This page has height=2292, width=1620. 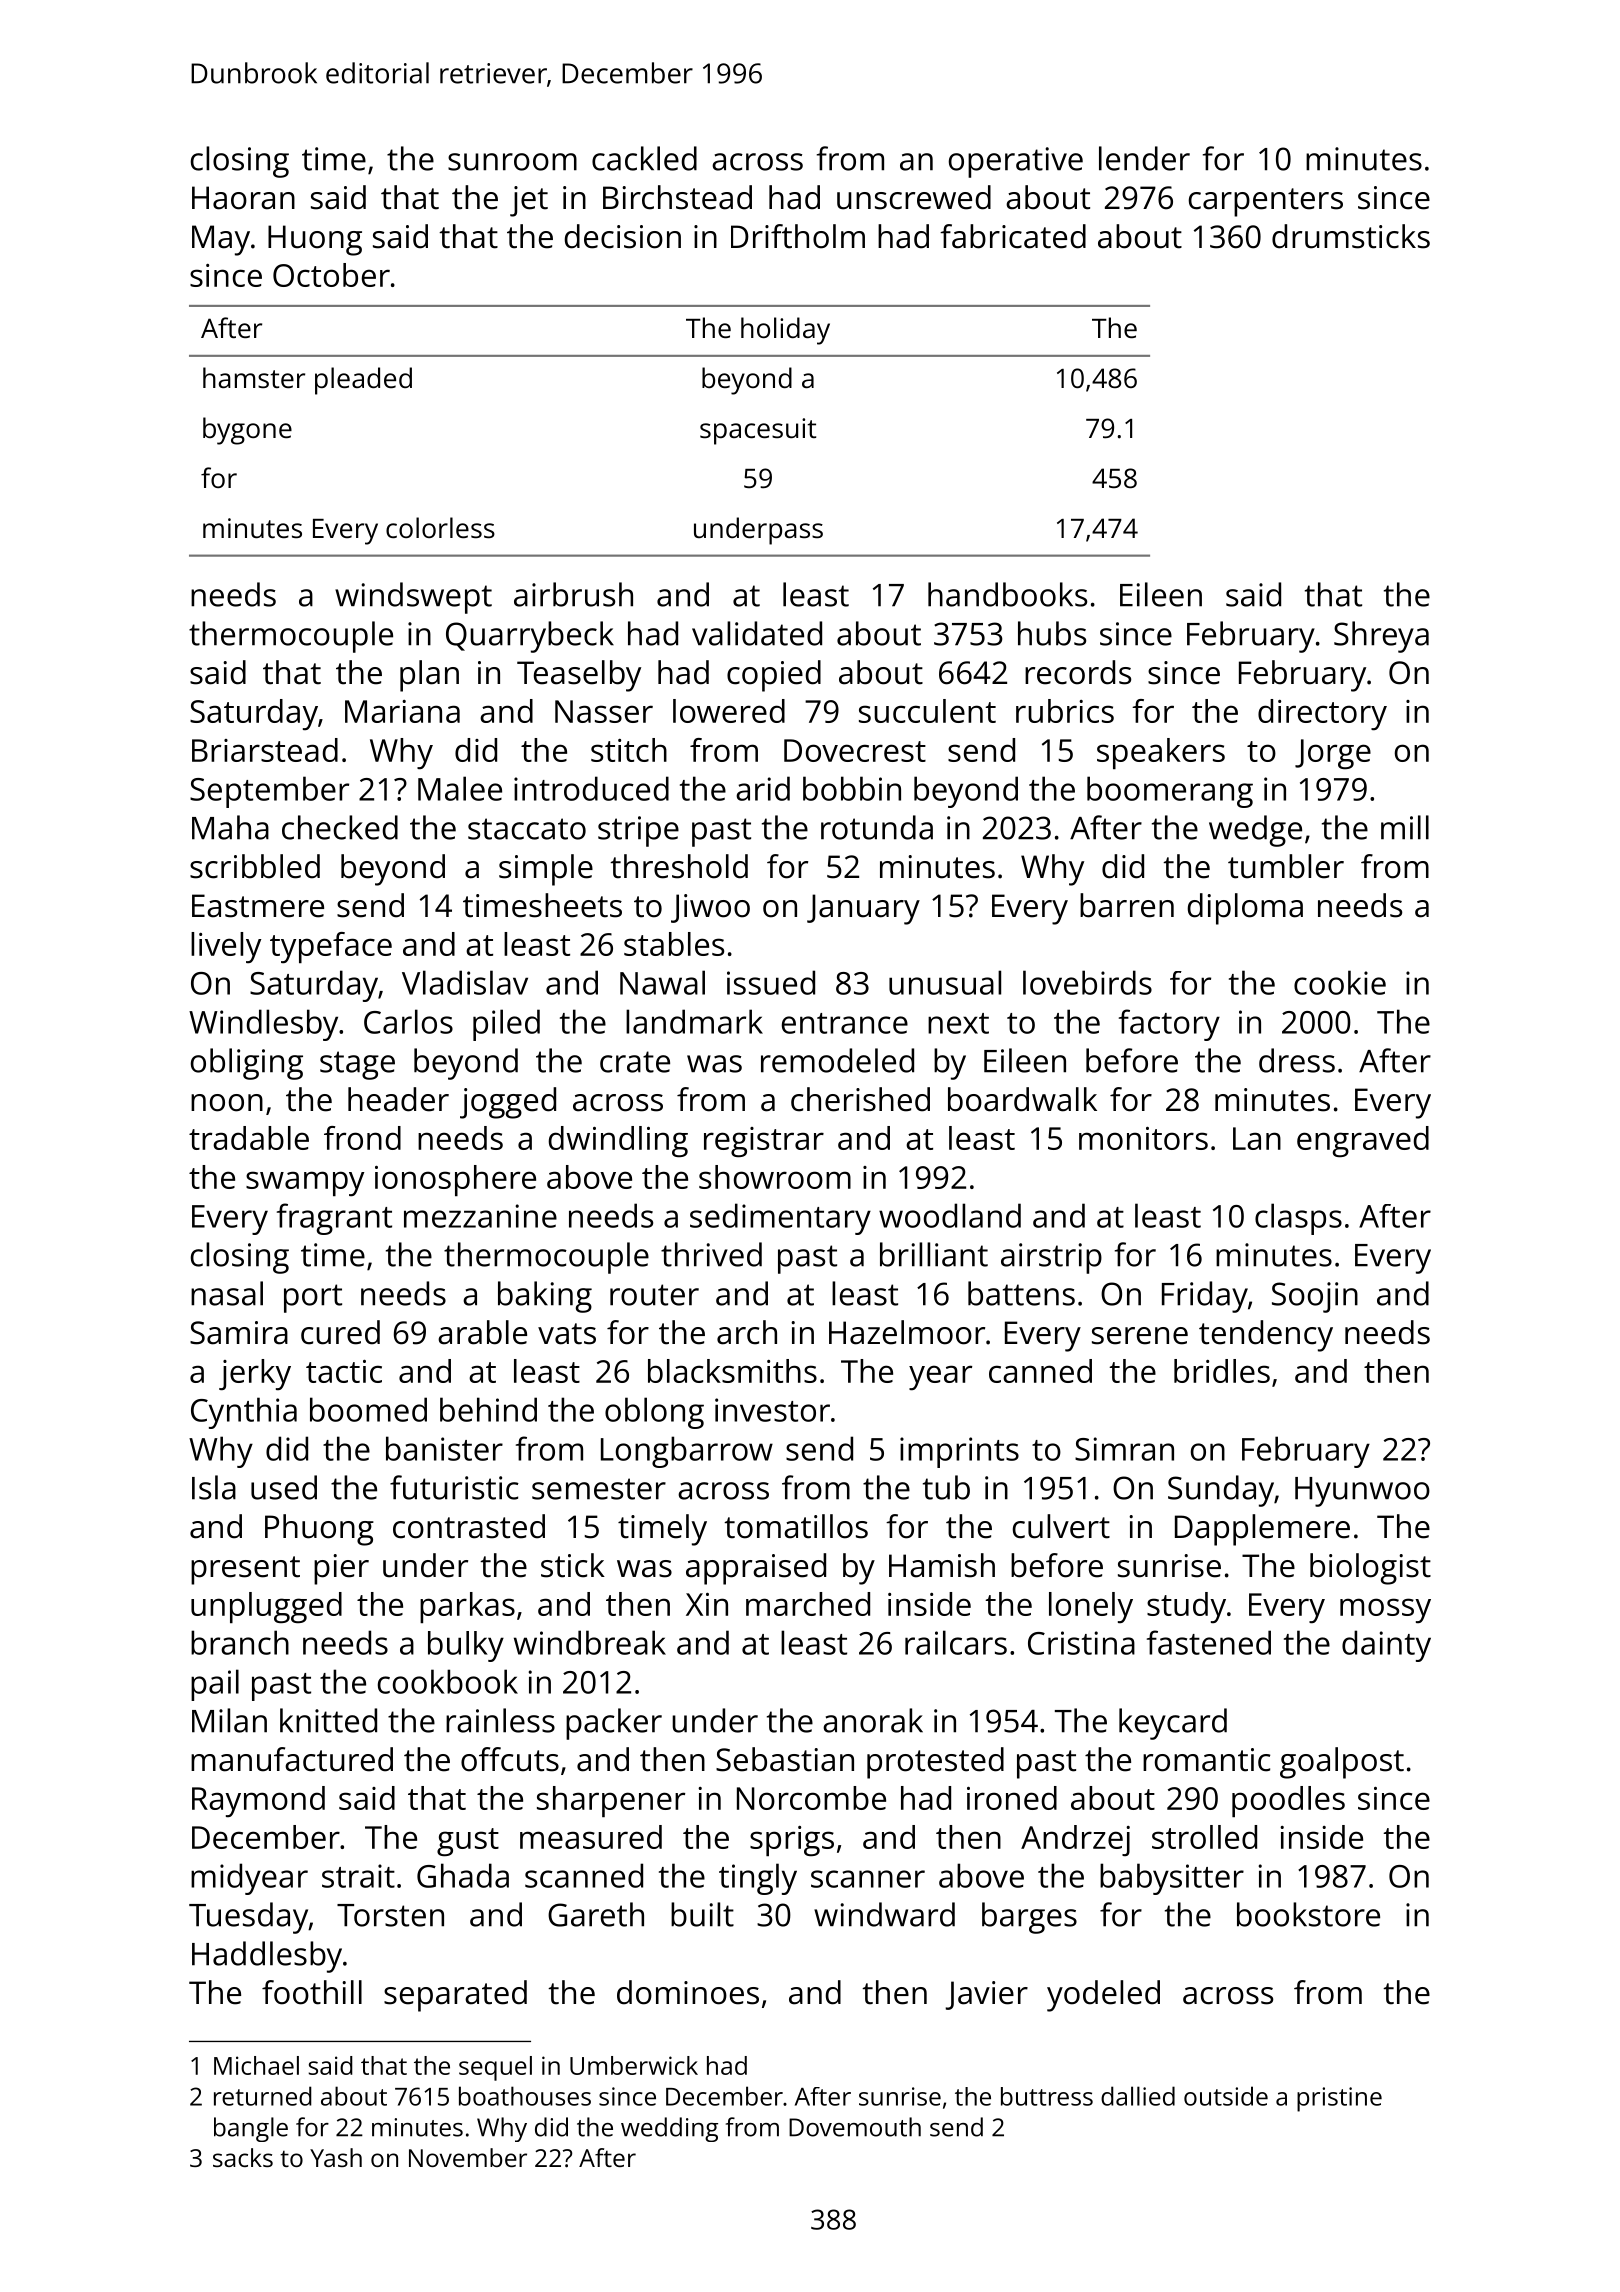 I want to click on babysitter, so click(x=1172, y=1879).
